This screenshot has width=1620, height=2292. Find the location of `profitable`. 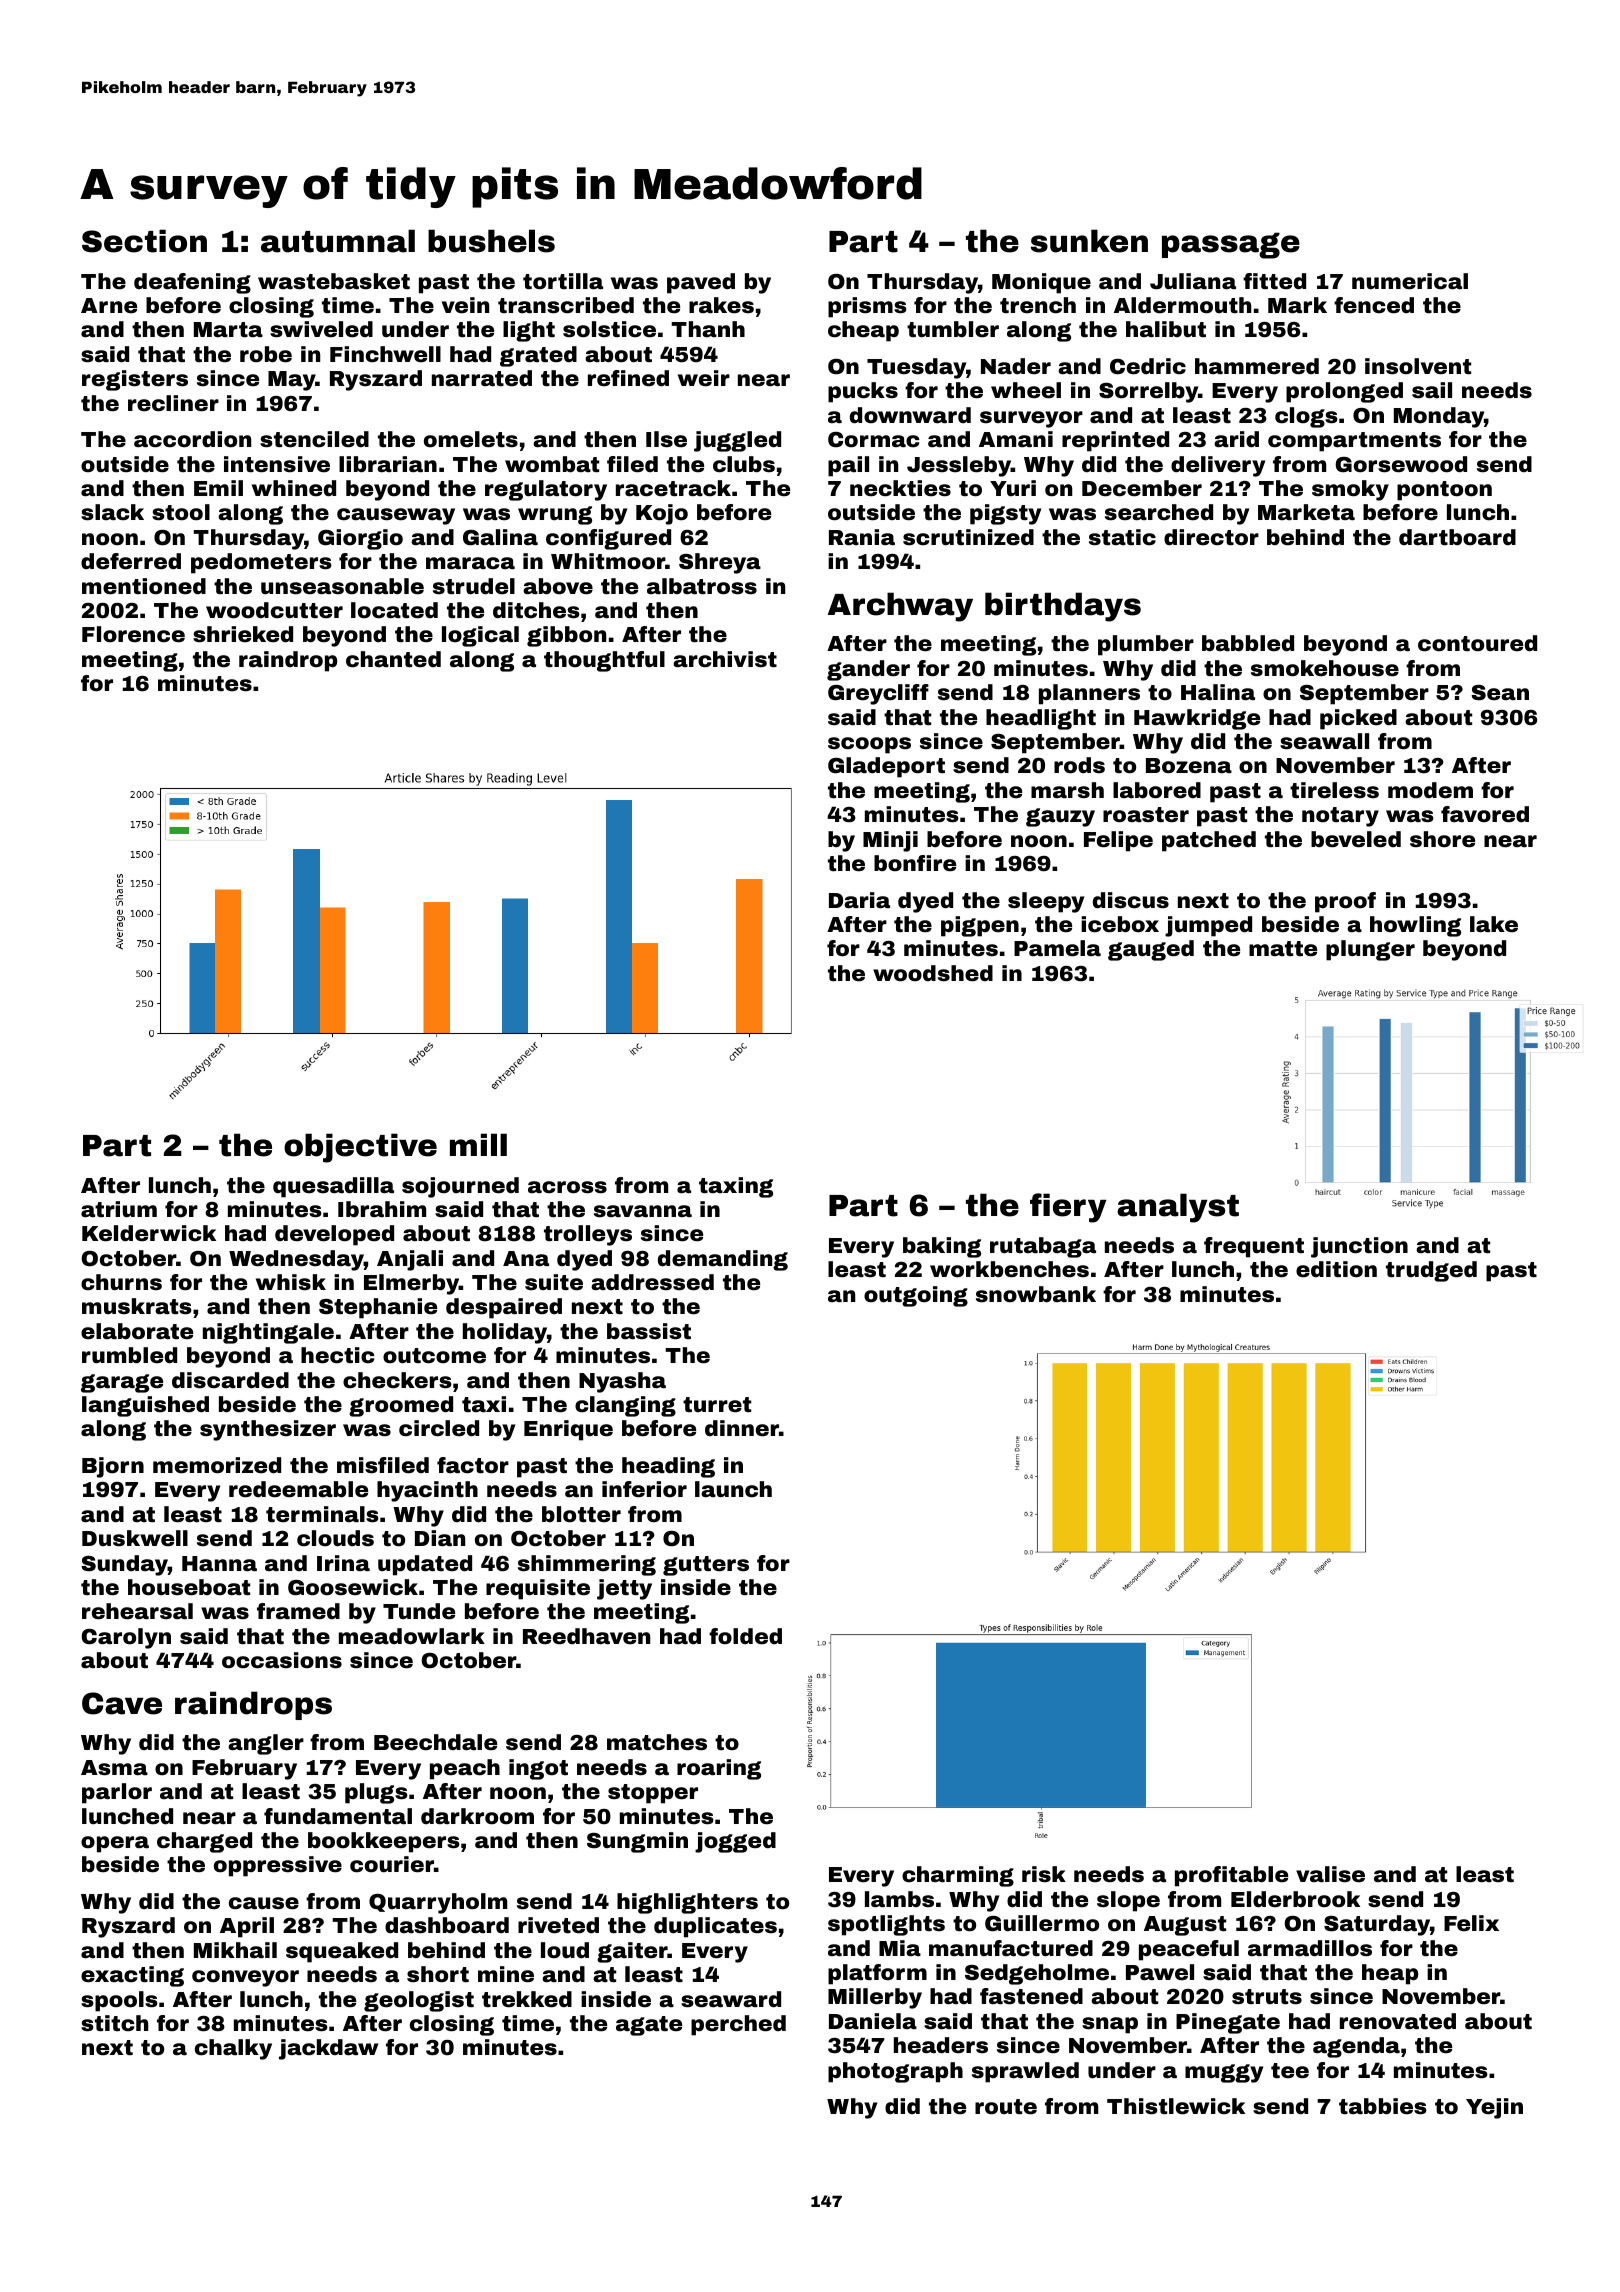

profitable is located at coordinates (1231, 1876).
